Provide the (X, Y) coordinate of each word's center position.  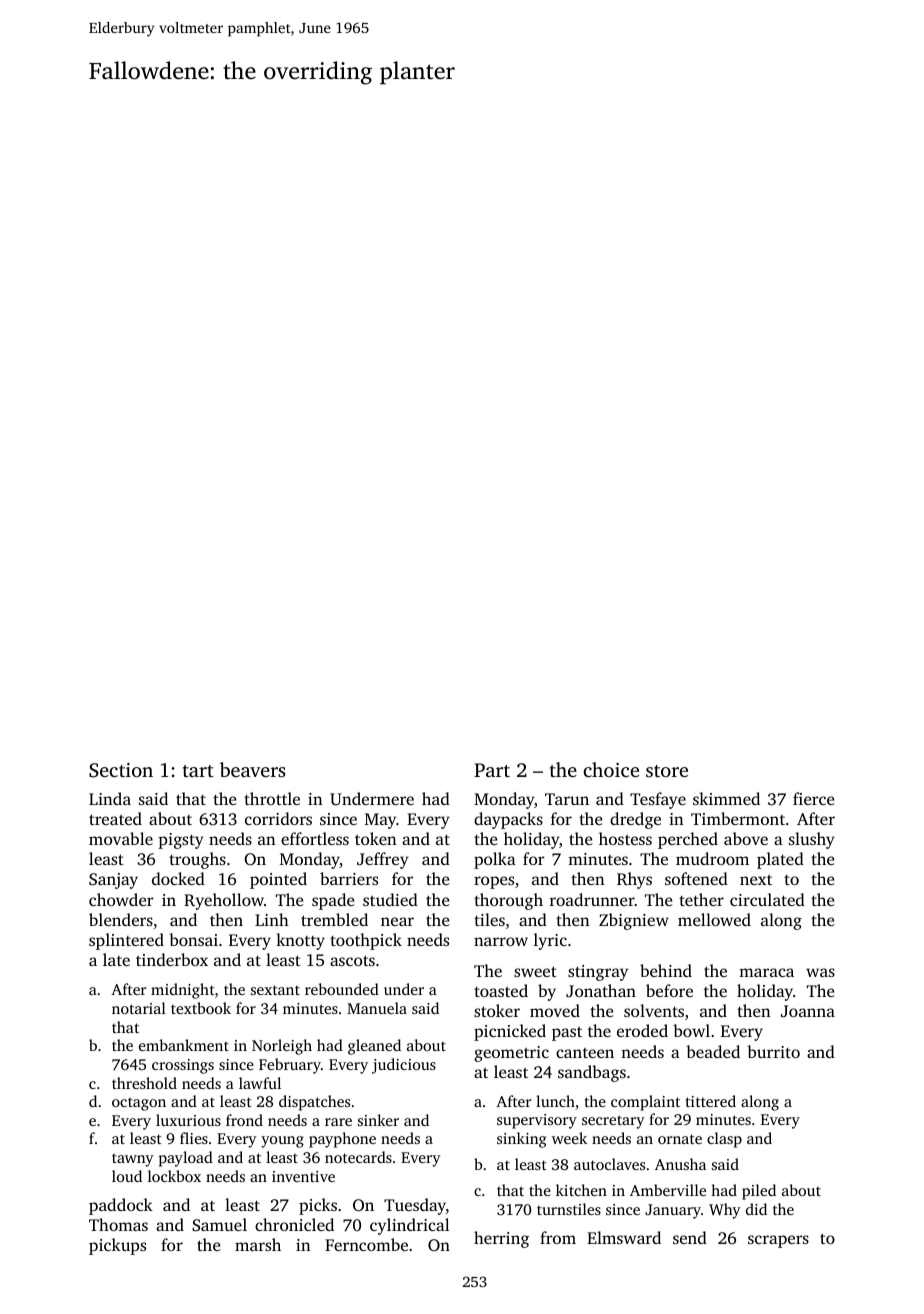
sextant (275, 990)
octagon (139, 1104)
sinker (378, 1120)
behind (666, 970)
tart (198, 771)
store (667, 771)
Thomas (118, 1224)
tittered (710, 1101)
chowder (121, 899)
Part (492, 770)
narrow (501, 941)
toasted (501, 990)
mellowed (714, 919)
